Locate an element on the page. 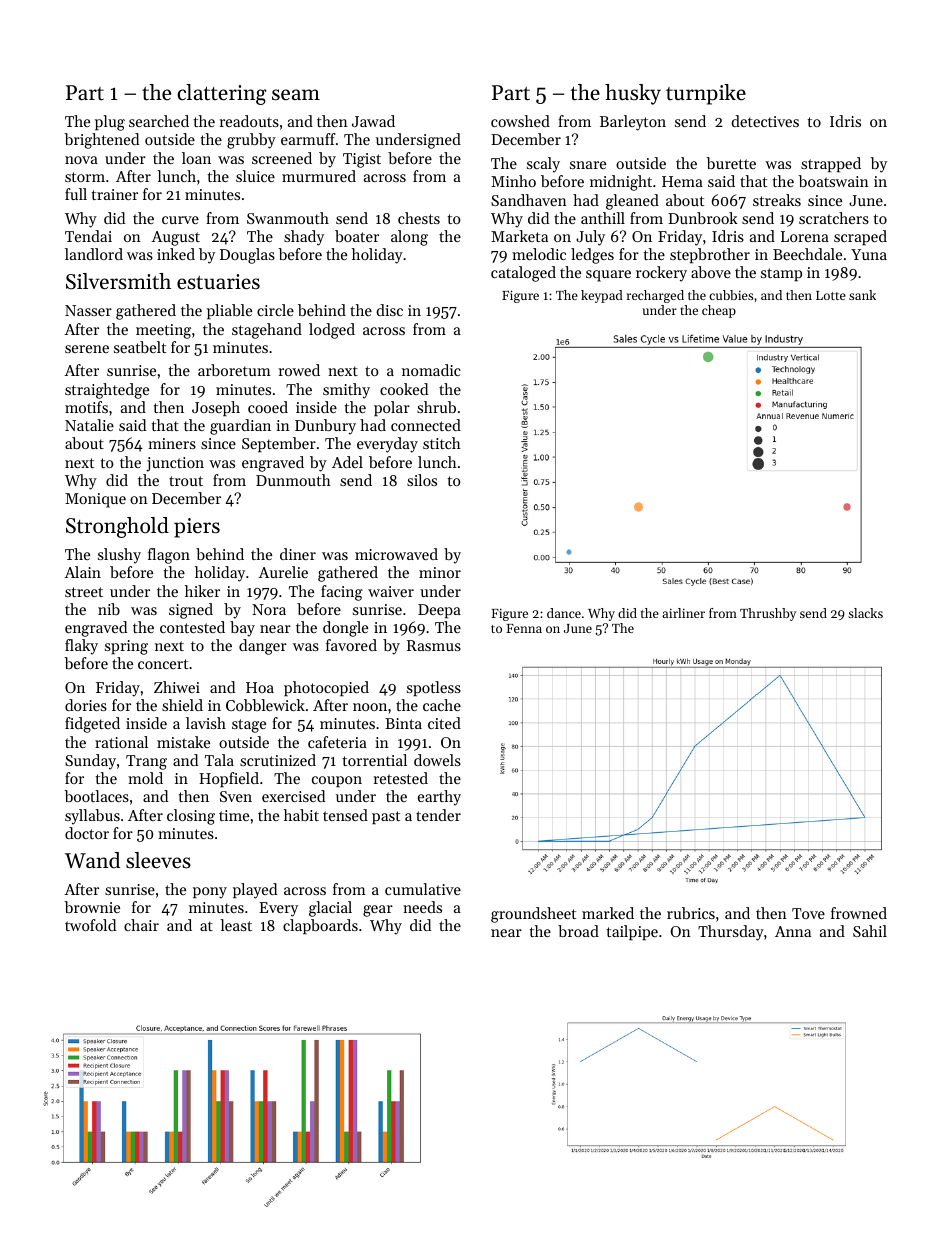 The image size is (952, 1233). plug is located at coordinates (110, 123).
